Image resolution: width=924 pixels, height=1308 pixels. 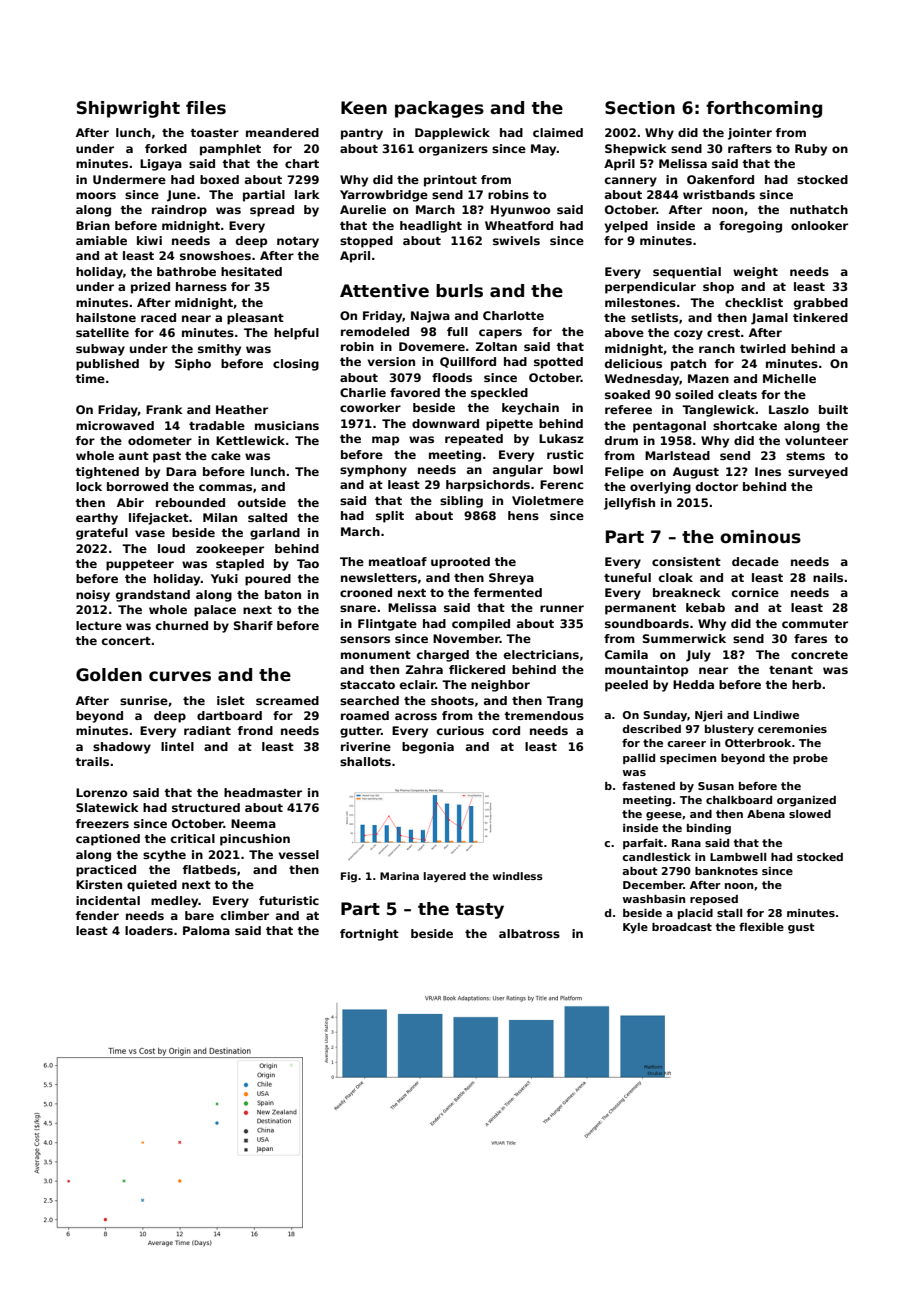 I want to click on nails, so click(x=828, y=577).
